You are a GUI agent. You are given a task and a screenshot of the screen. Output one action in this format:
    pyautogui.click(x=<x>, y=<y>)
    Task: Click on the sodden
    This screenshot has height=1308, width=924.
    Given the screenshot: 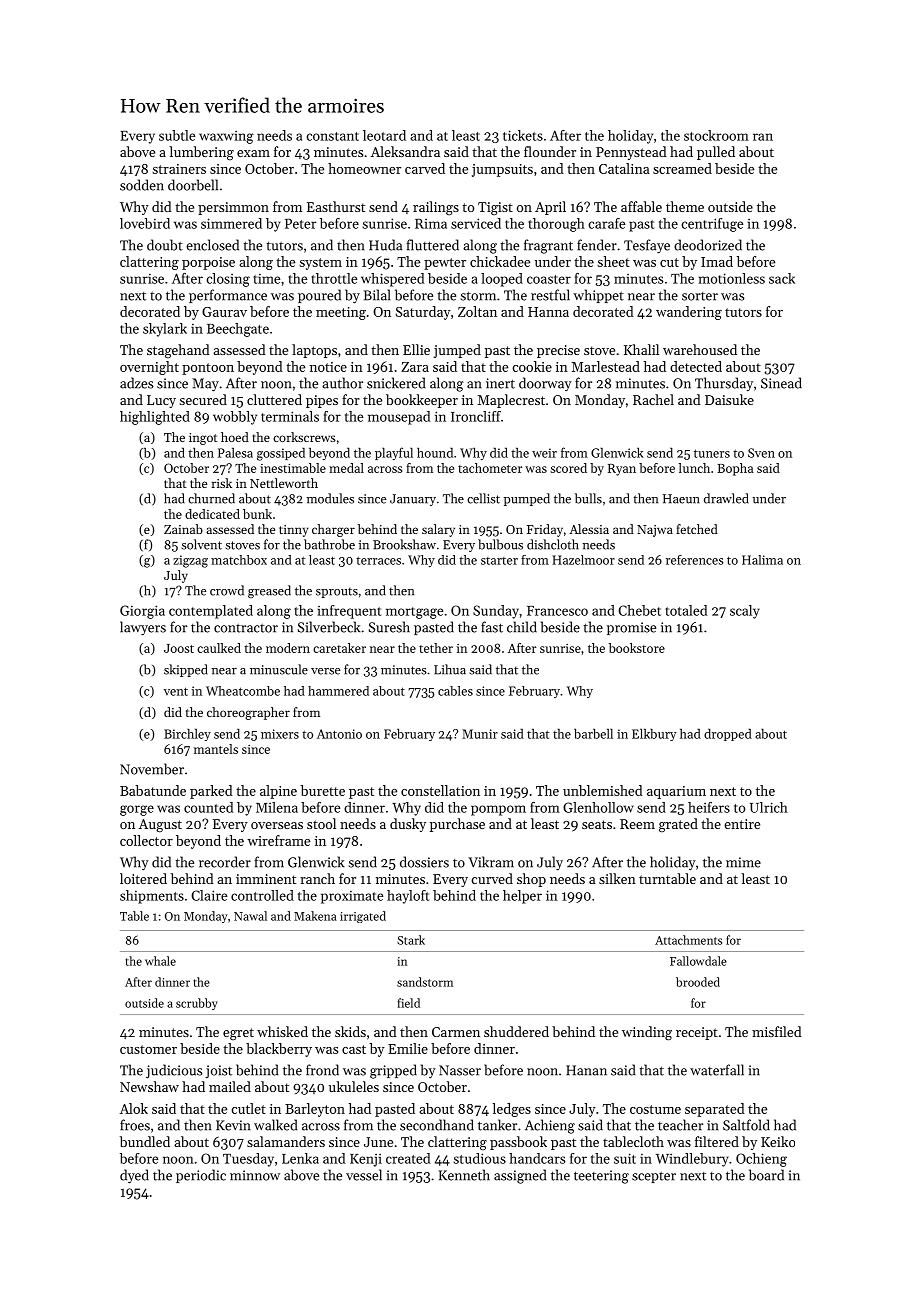 What is the action you would take?
    pyautogui.click(x=142, y=185)
